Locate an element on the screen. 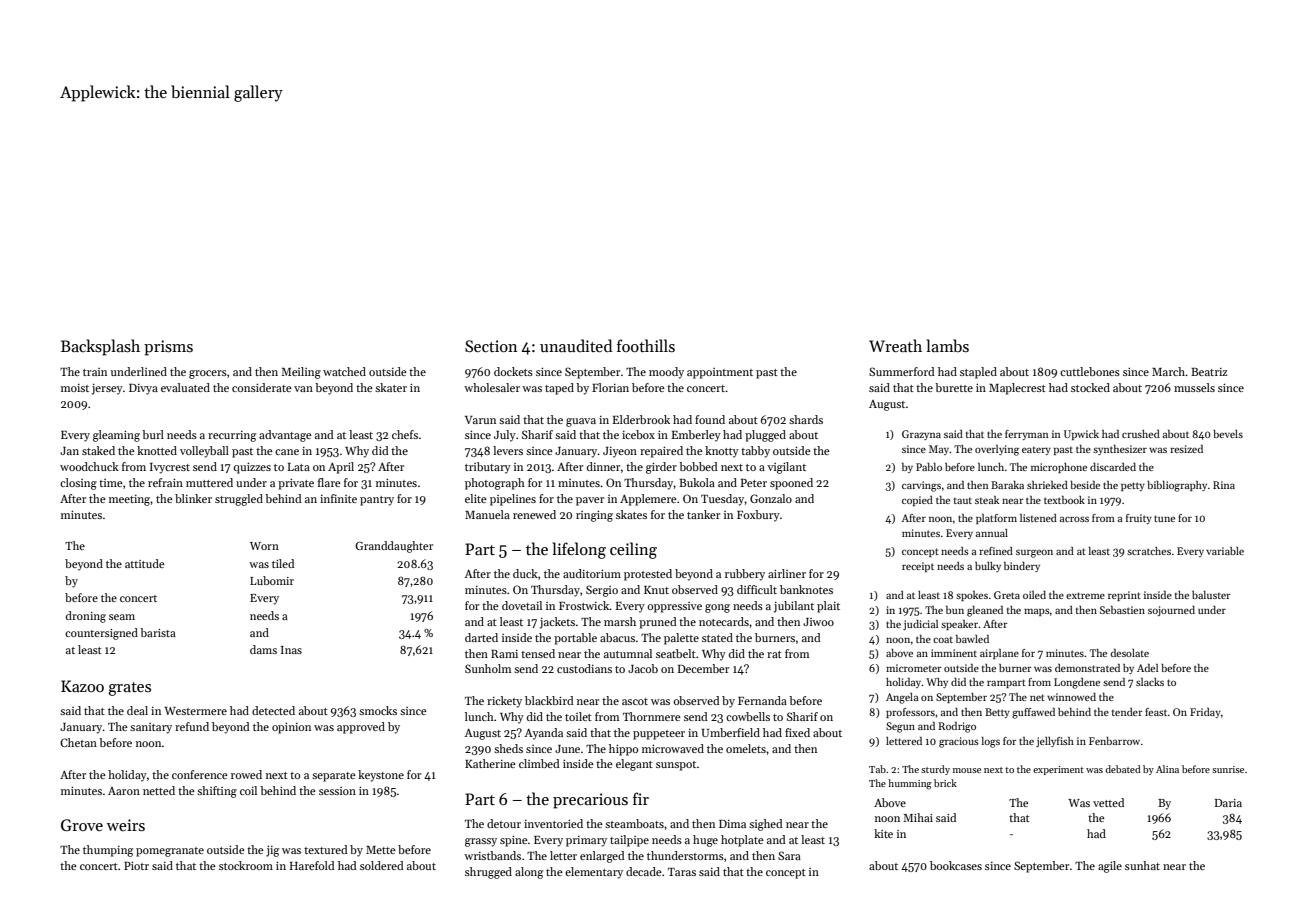 Image resolution: width=1308 pixels, height=924 pixels. sojourned is located at coordinates (1171, 611).
